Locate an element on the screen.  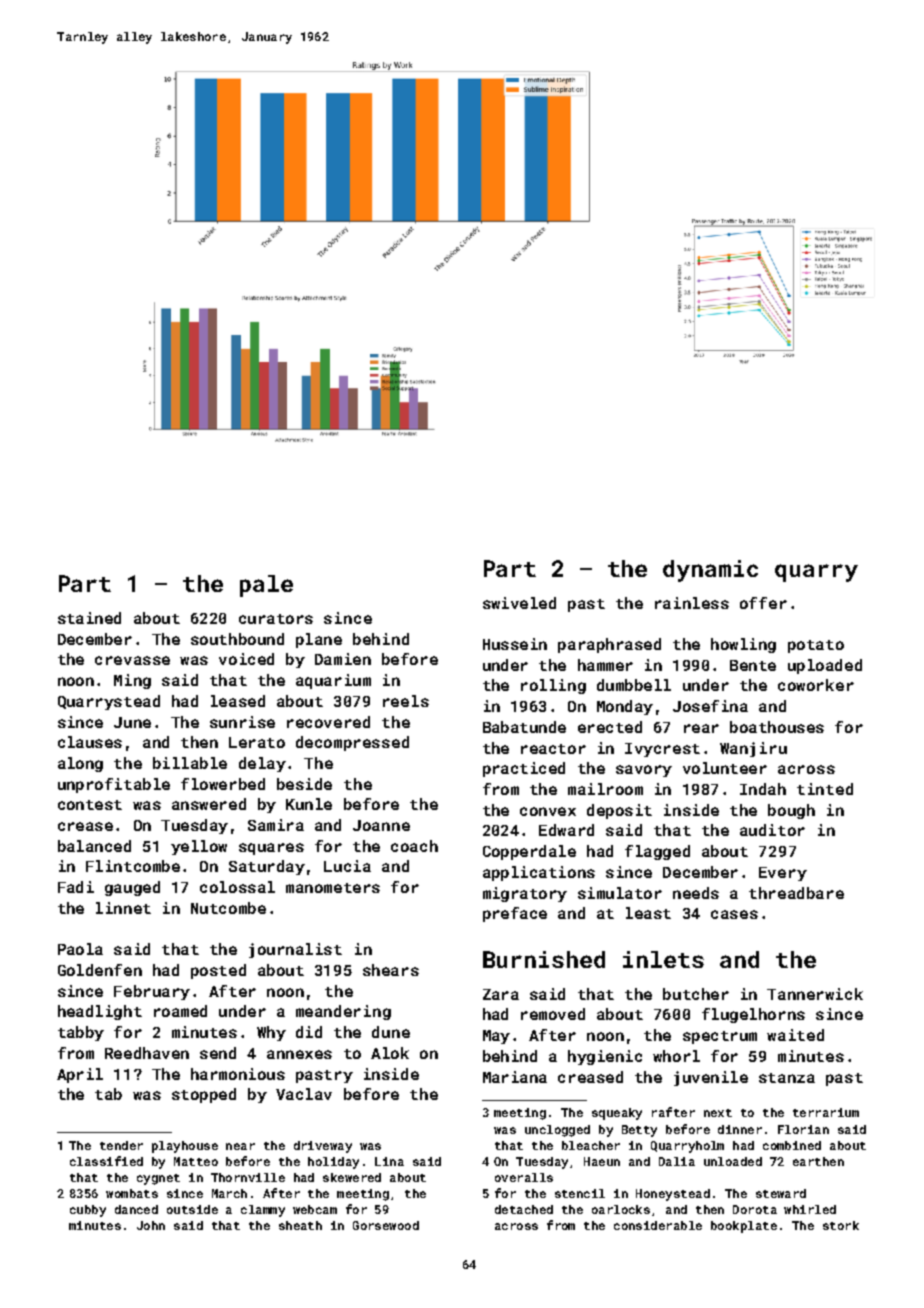
send is located at coordinates (218, 1053).
